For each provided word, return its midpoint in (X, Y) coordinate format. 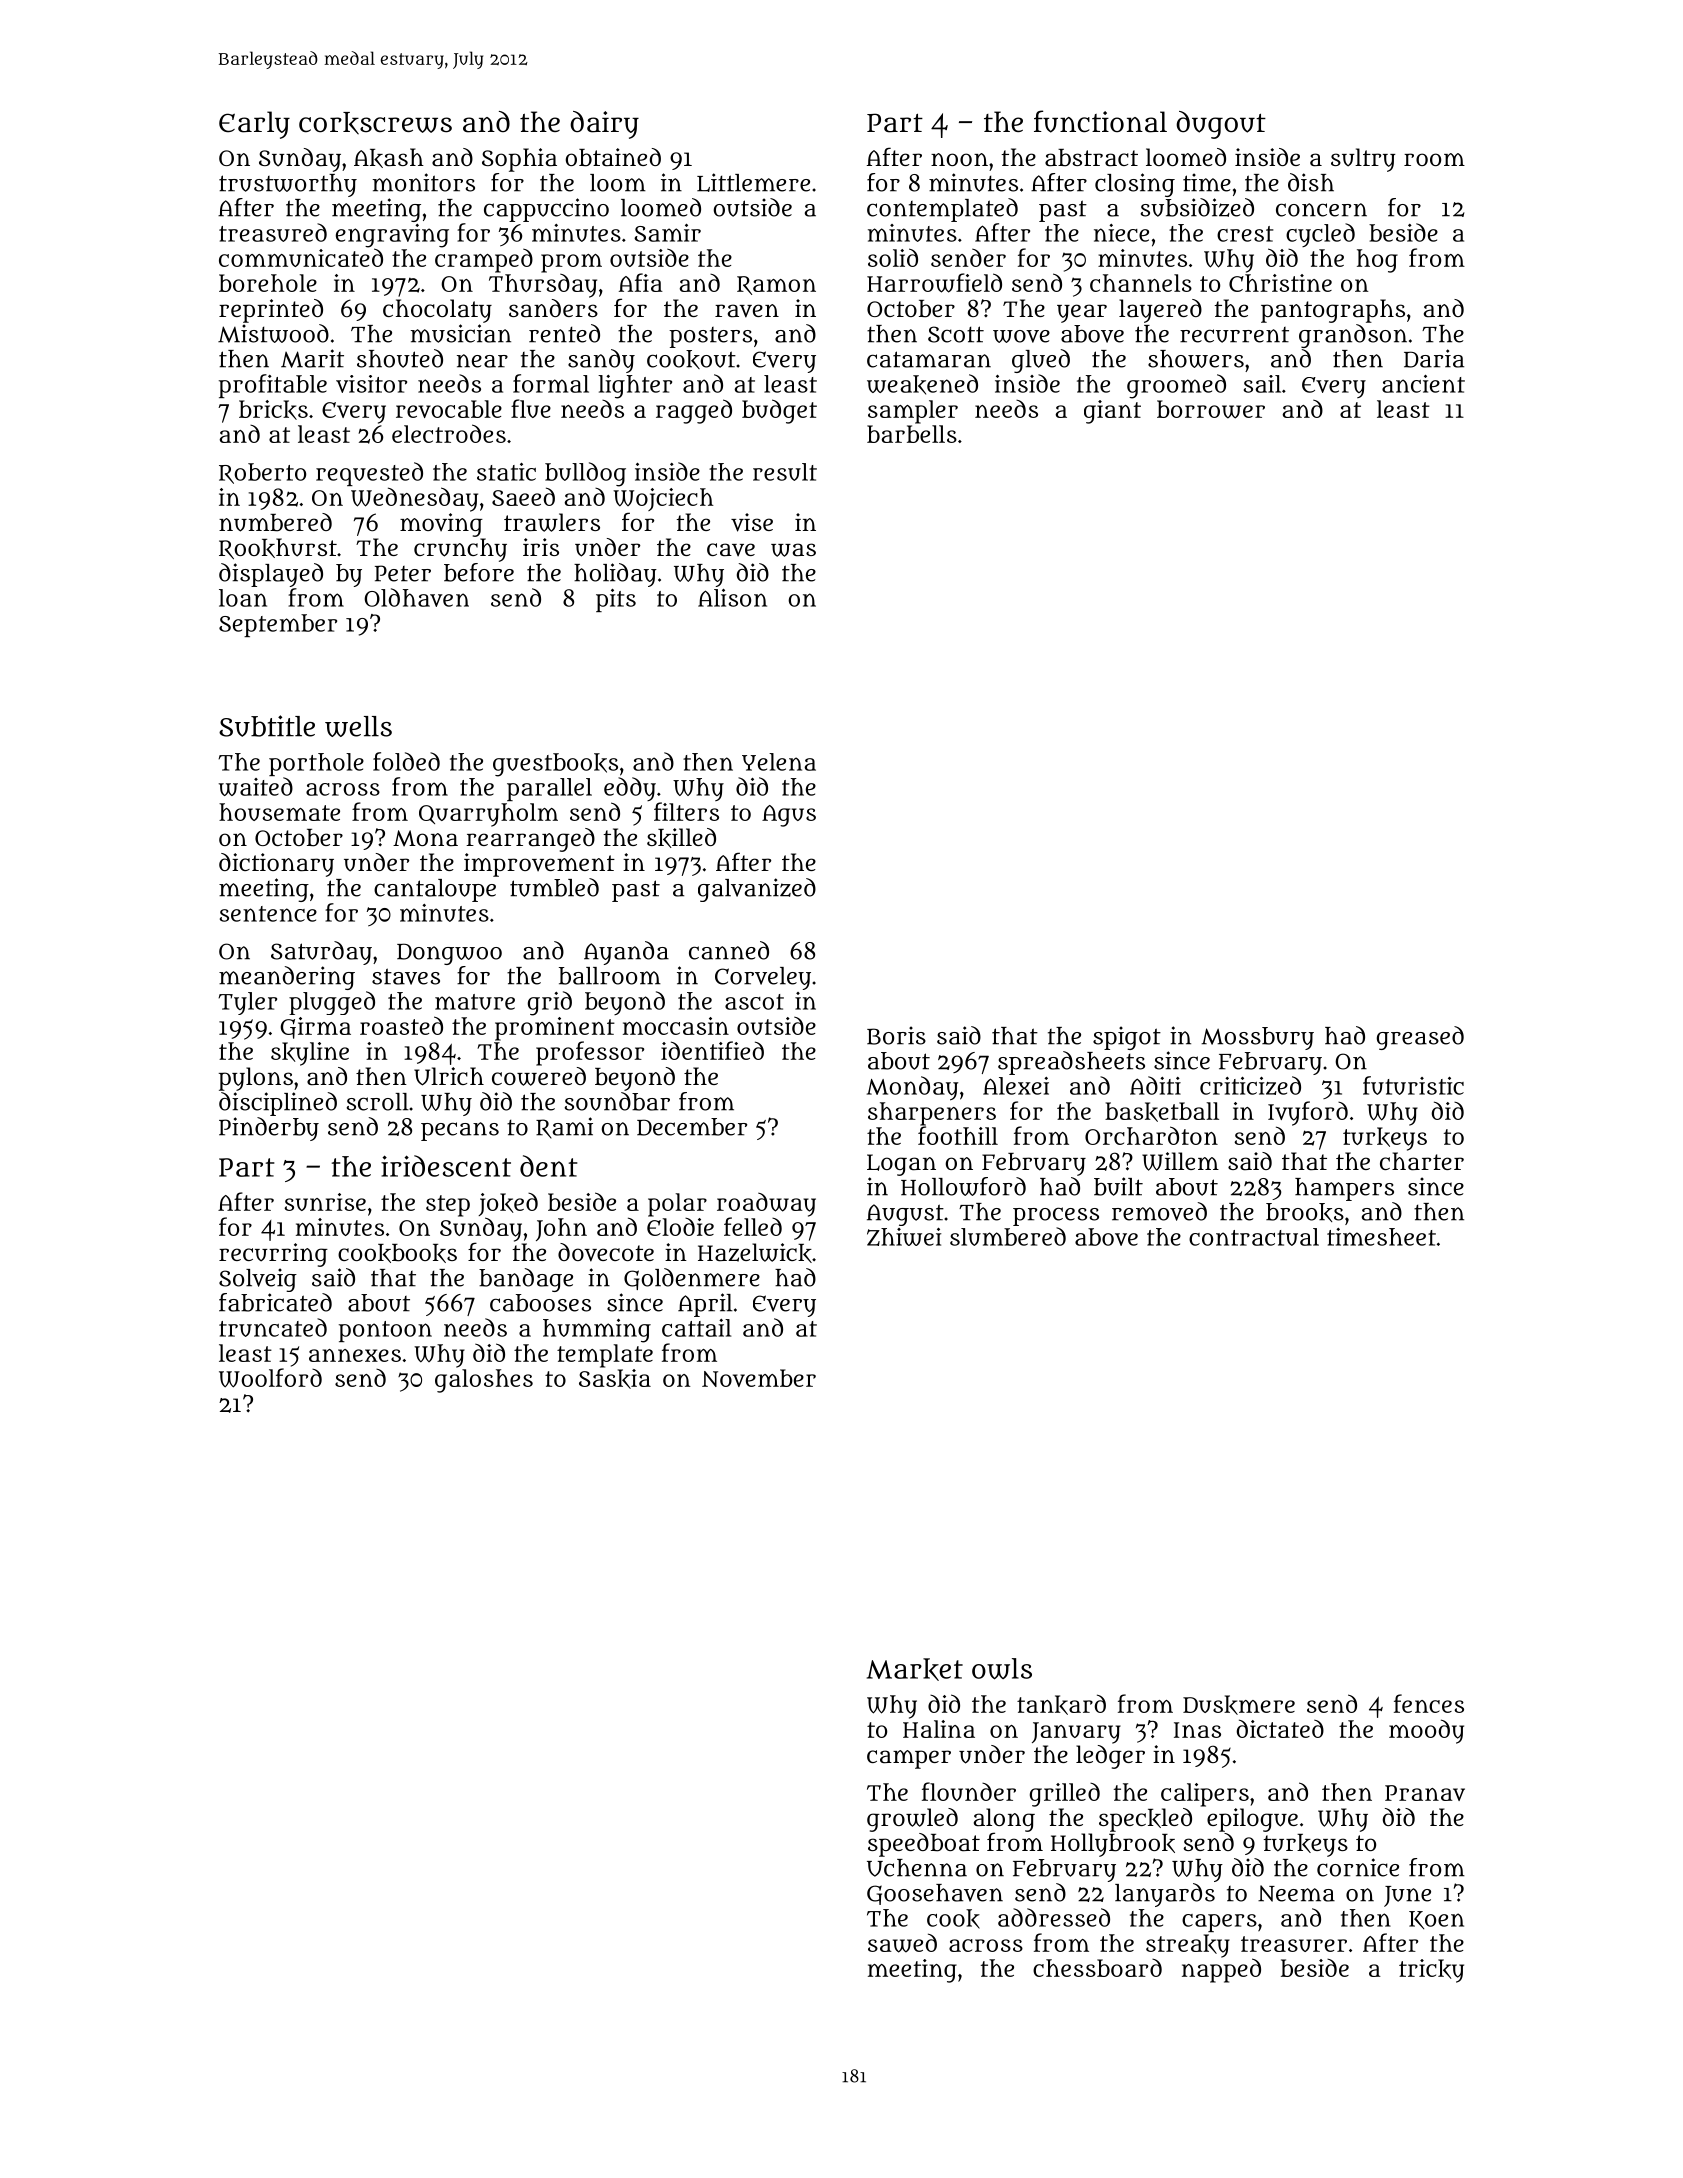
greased (1420, 1038)
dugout (1221, 125)
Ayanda (626, 953)
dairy (604, 125)
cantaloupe (435, 890)
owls (1002, 1669)
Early (254, 125)
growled (912, 1820)
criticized (1250, 1085)
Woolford (270, 1378)
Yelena (779, 762)
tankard (1061, 1704)
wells (358, 726)
